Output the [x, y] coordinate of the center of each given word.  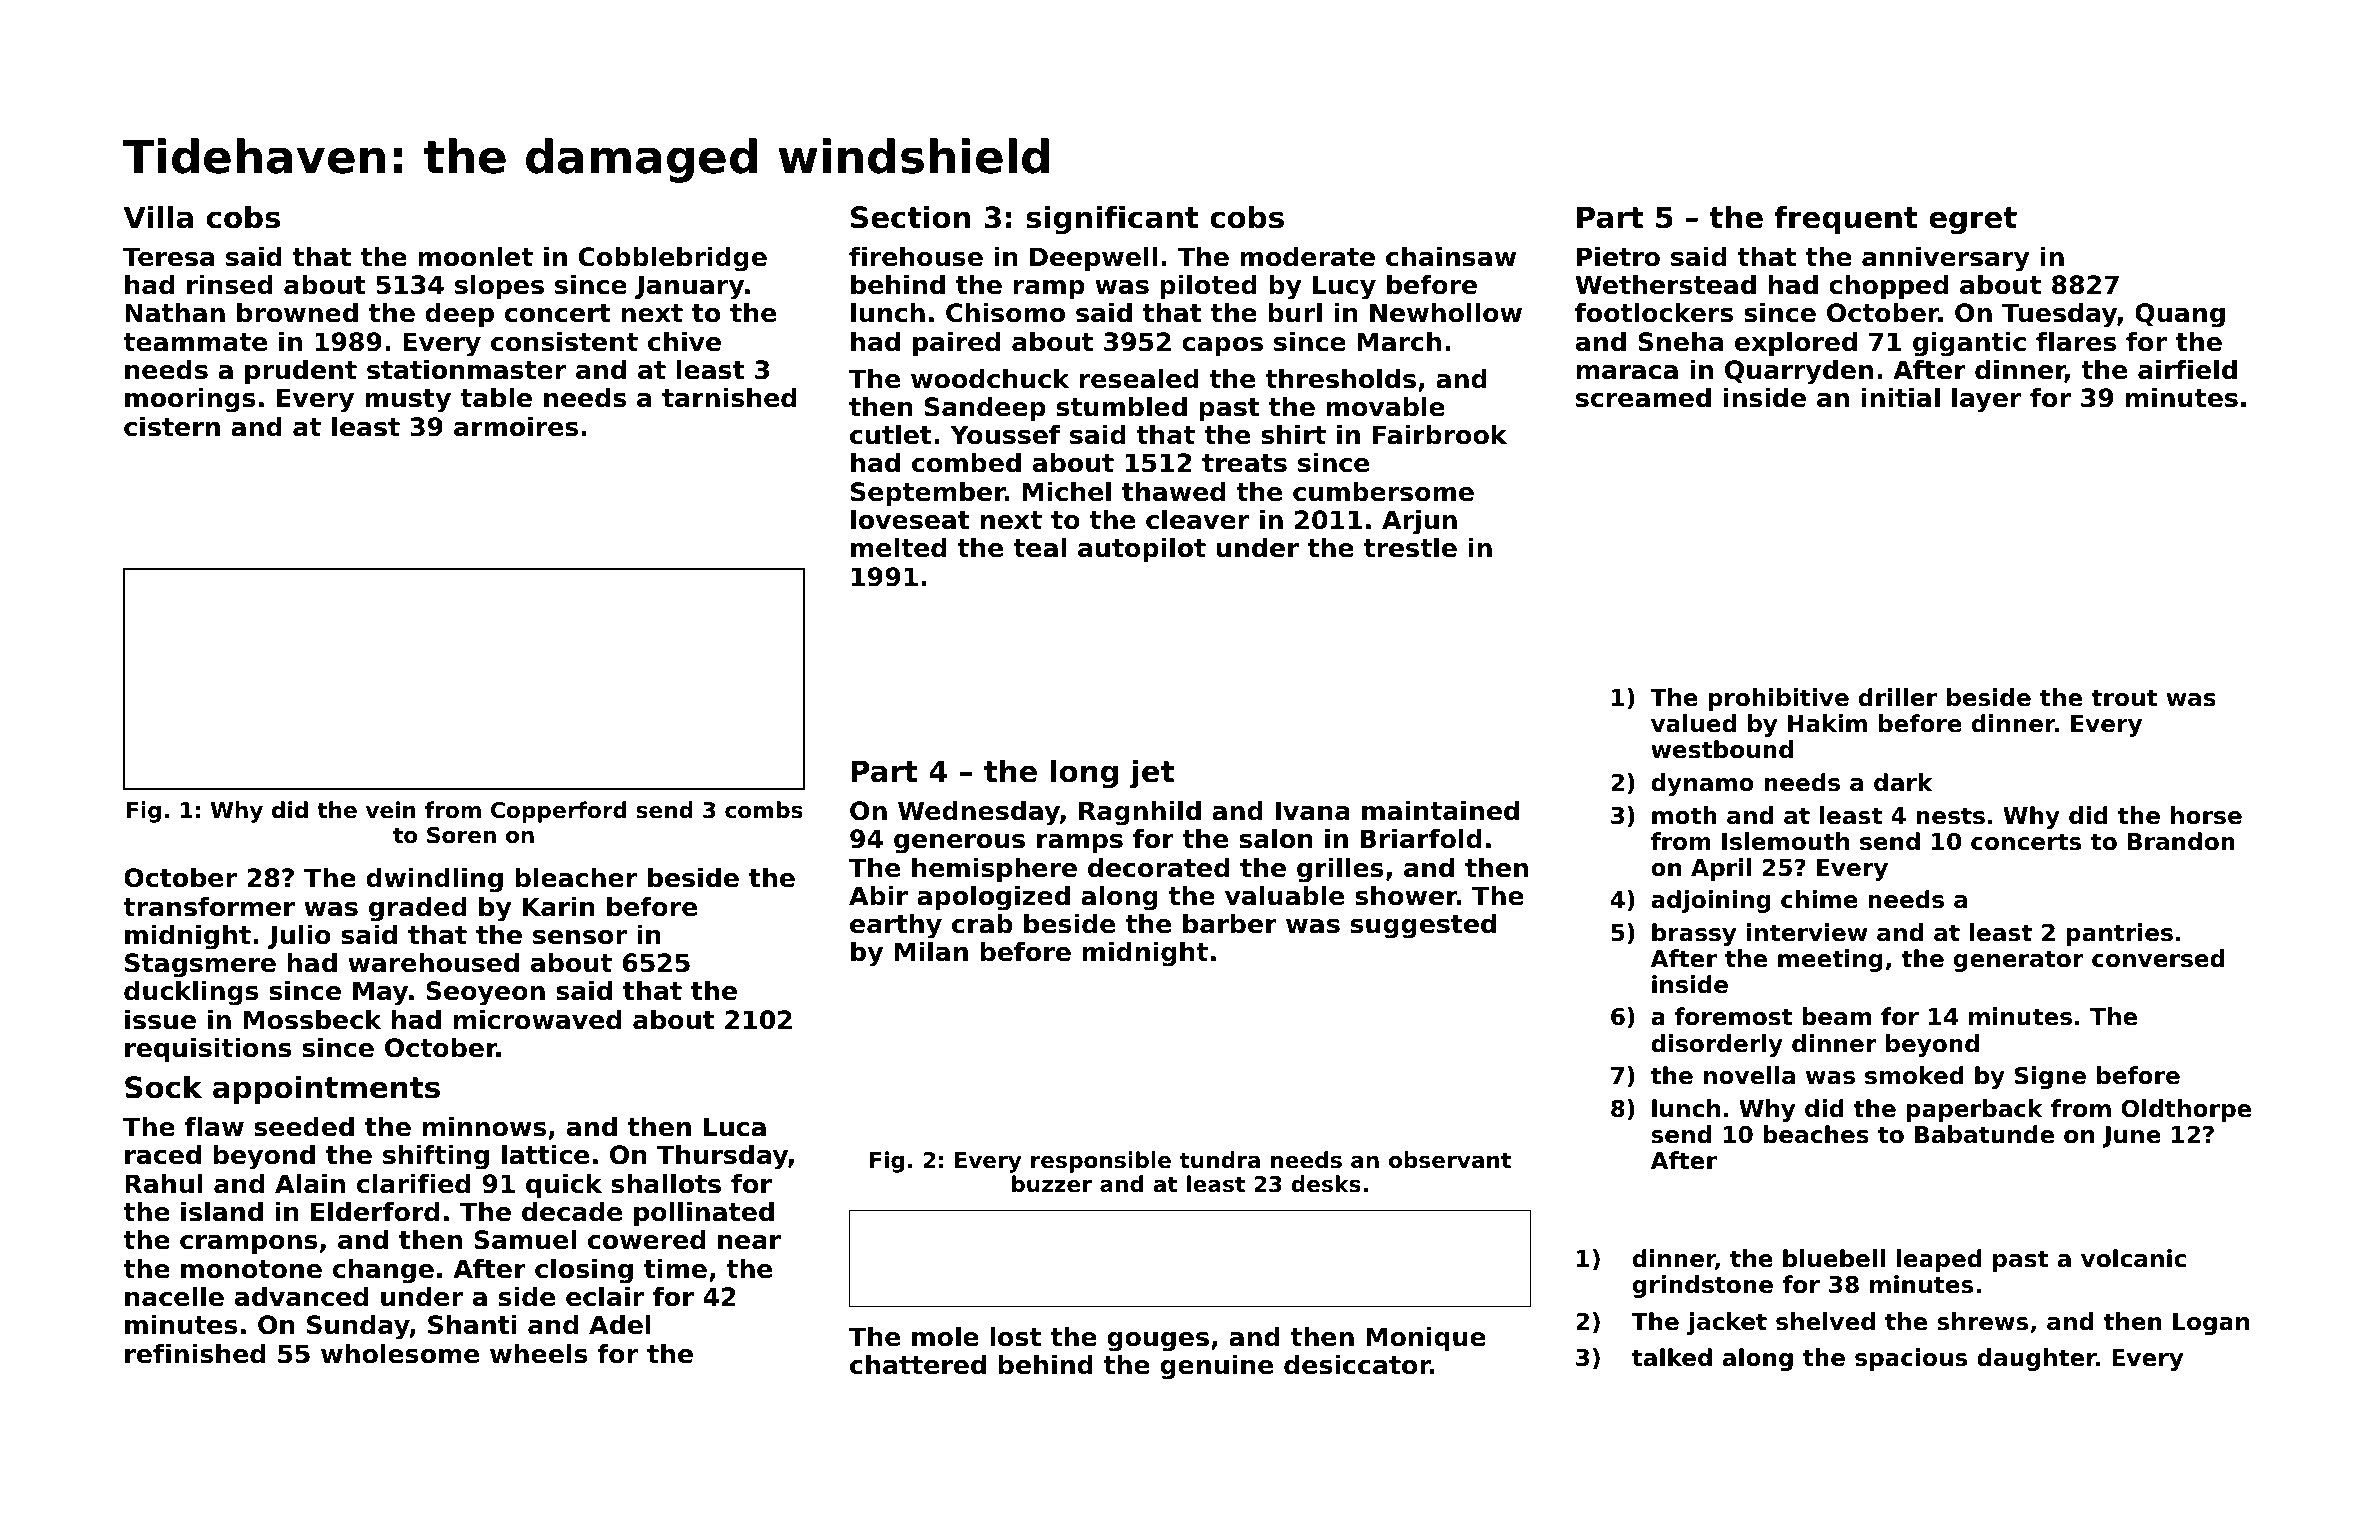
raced [163, 1155]
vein [391, 810]
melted [898, 548]
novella [1749, 1075]
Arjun [1419, 522]
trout [2124, 698]
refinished [195, 1354]
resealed [1139, 379]
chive [684, 342]
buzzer [1052, 1184]
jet [1152, 774]
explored [1796, 344]
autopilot [1142, 550]
